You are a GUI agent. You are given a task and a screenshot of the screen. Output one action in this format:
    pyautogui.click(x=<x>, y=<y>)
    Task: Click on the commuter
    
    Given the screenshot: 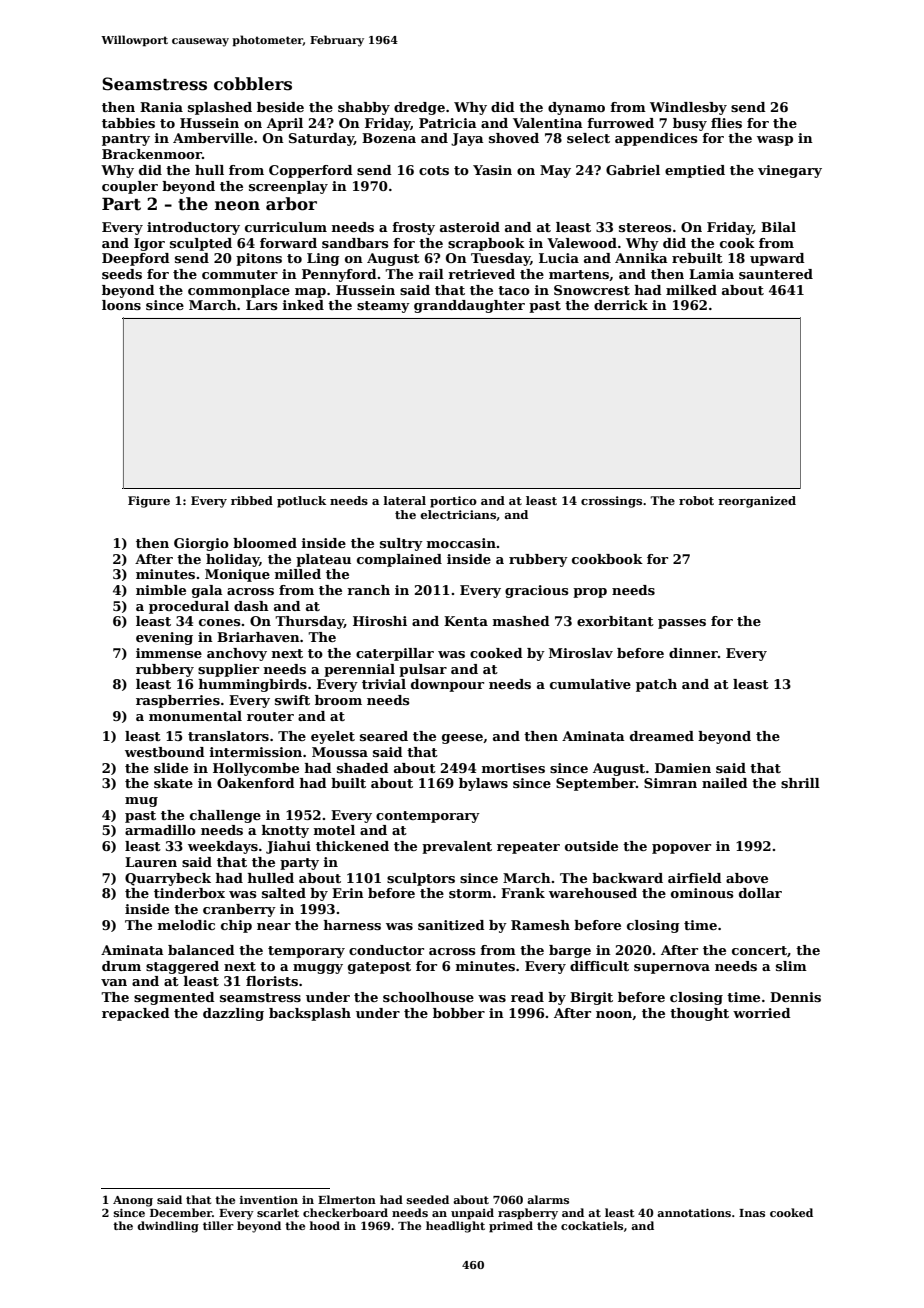 What is the action you would take?
    pyautogui.click(x=240, y=274)
